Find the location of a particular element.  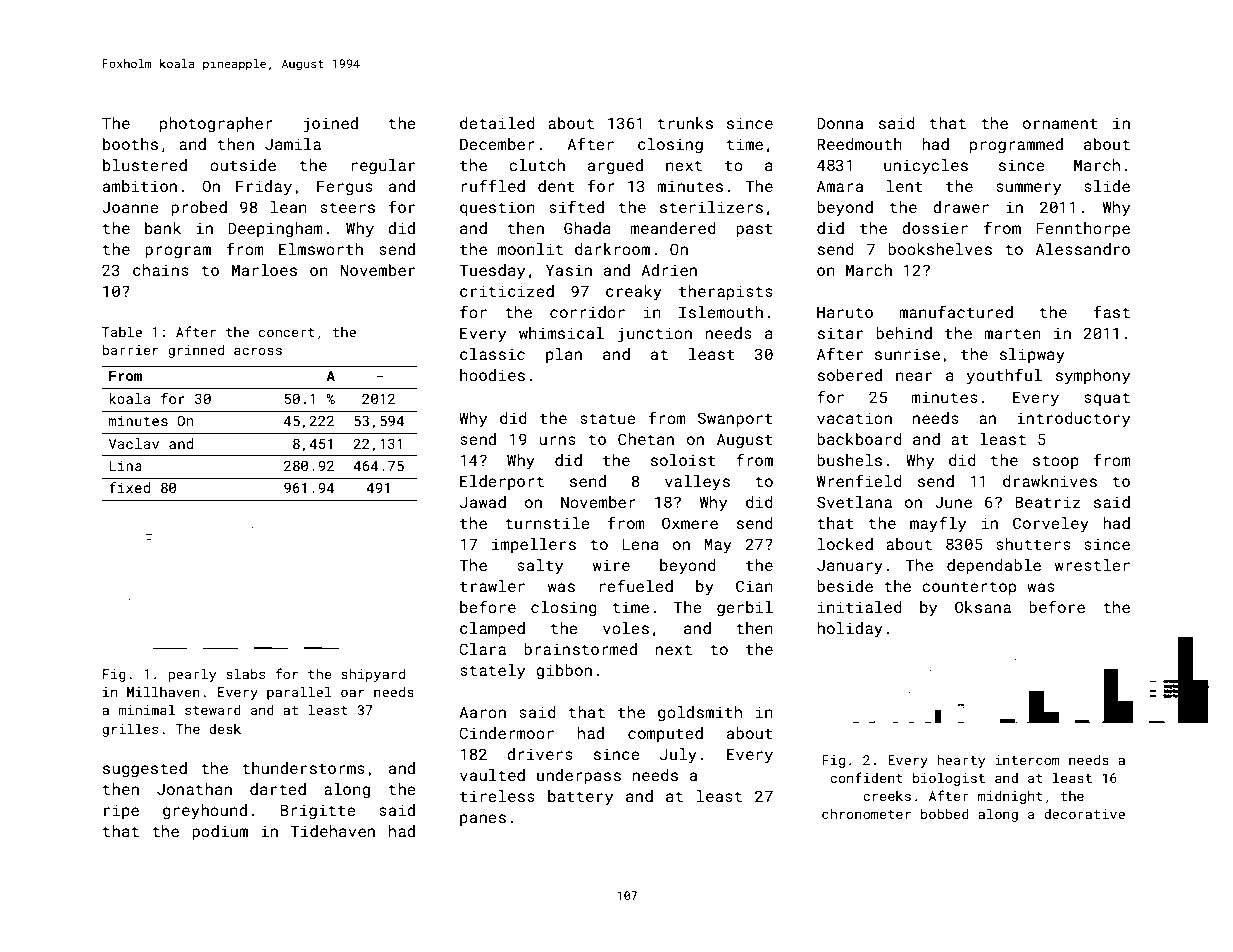

concert is located at coordinates (287, 332).
